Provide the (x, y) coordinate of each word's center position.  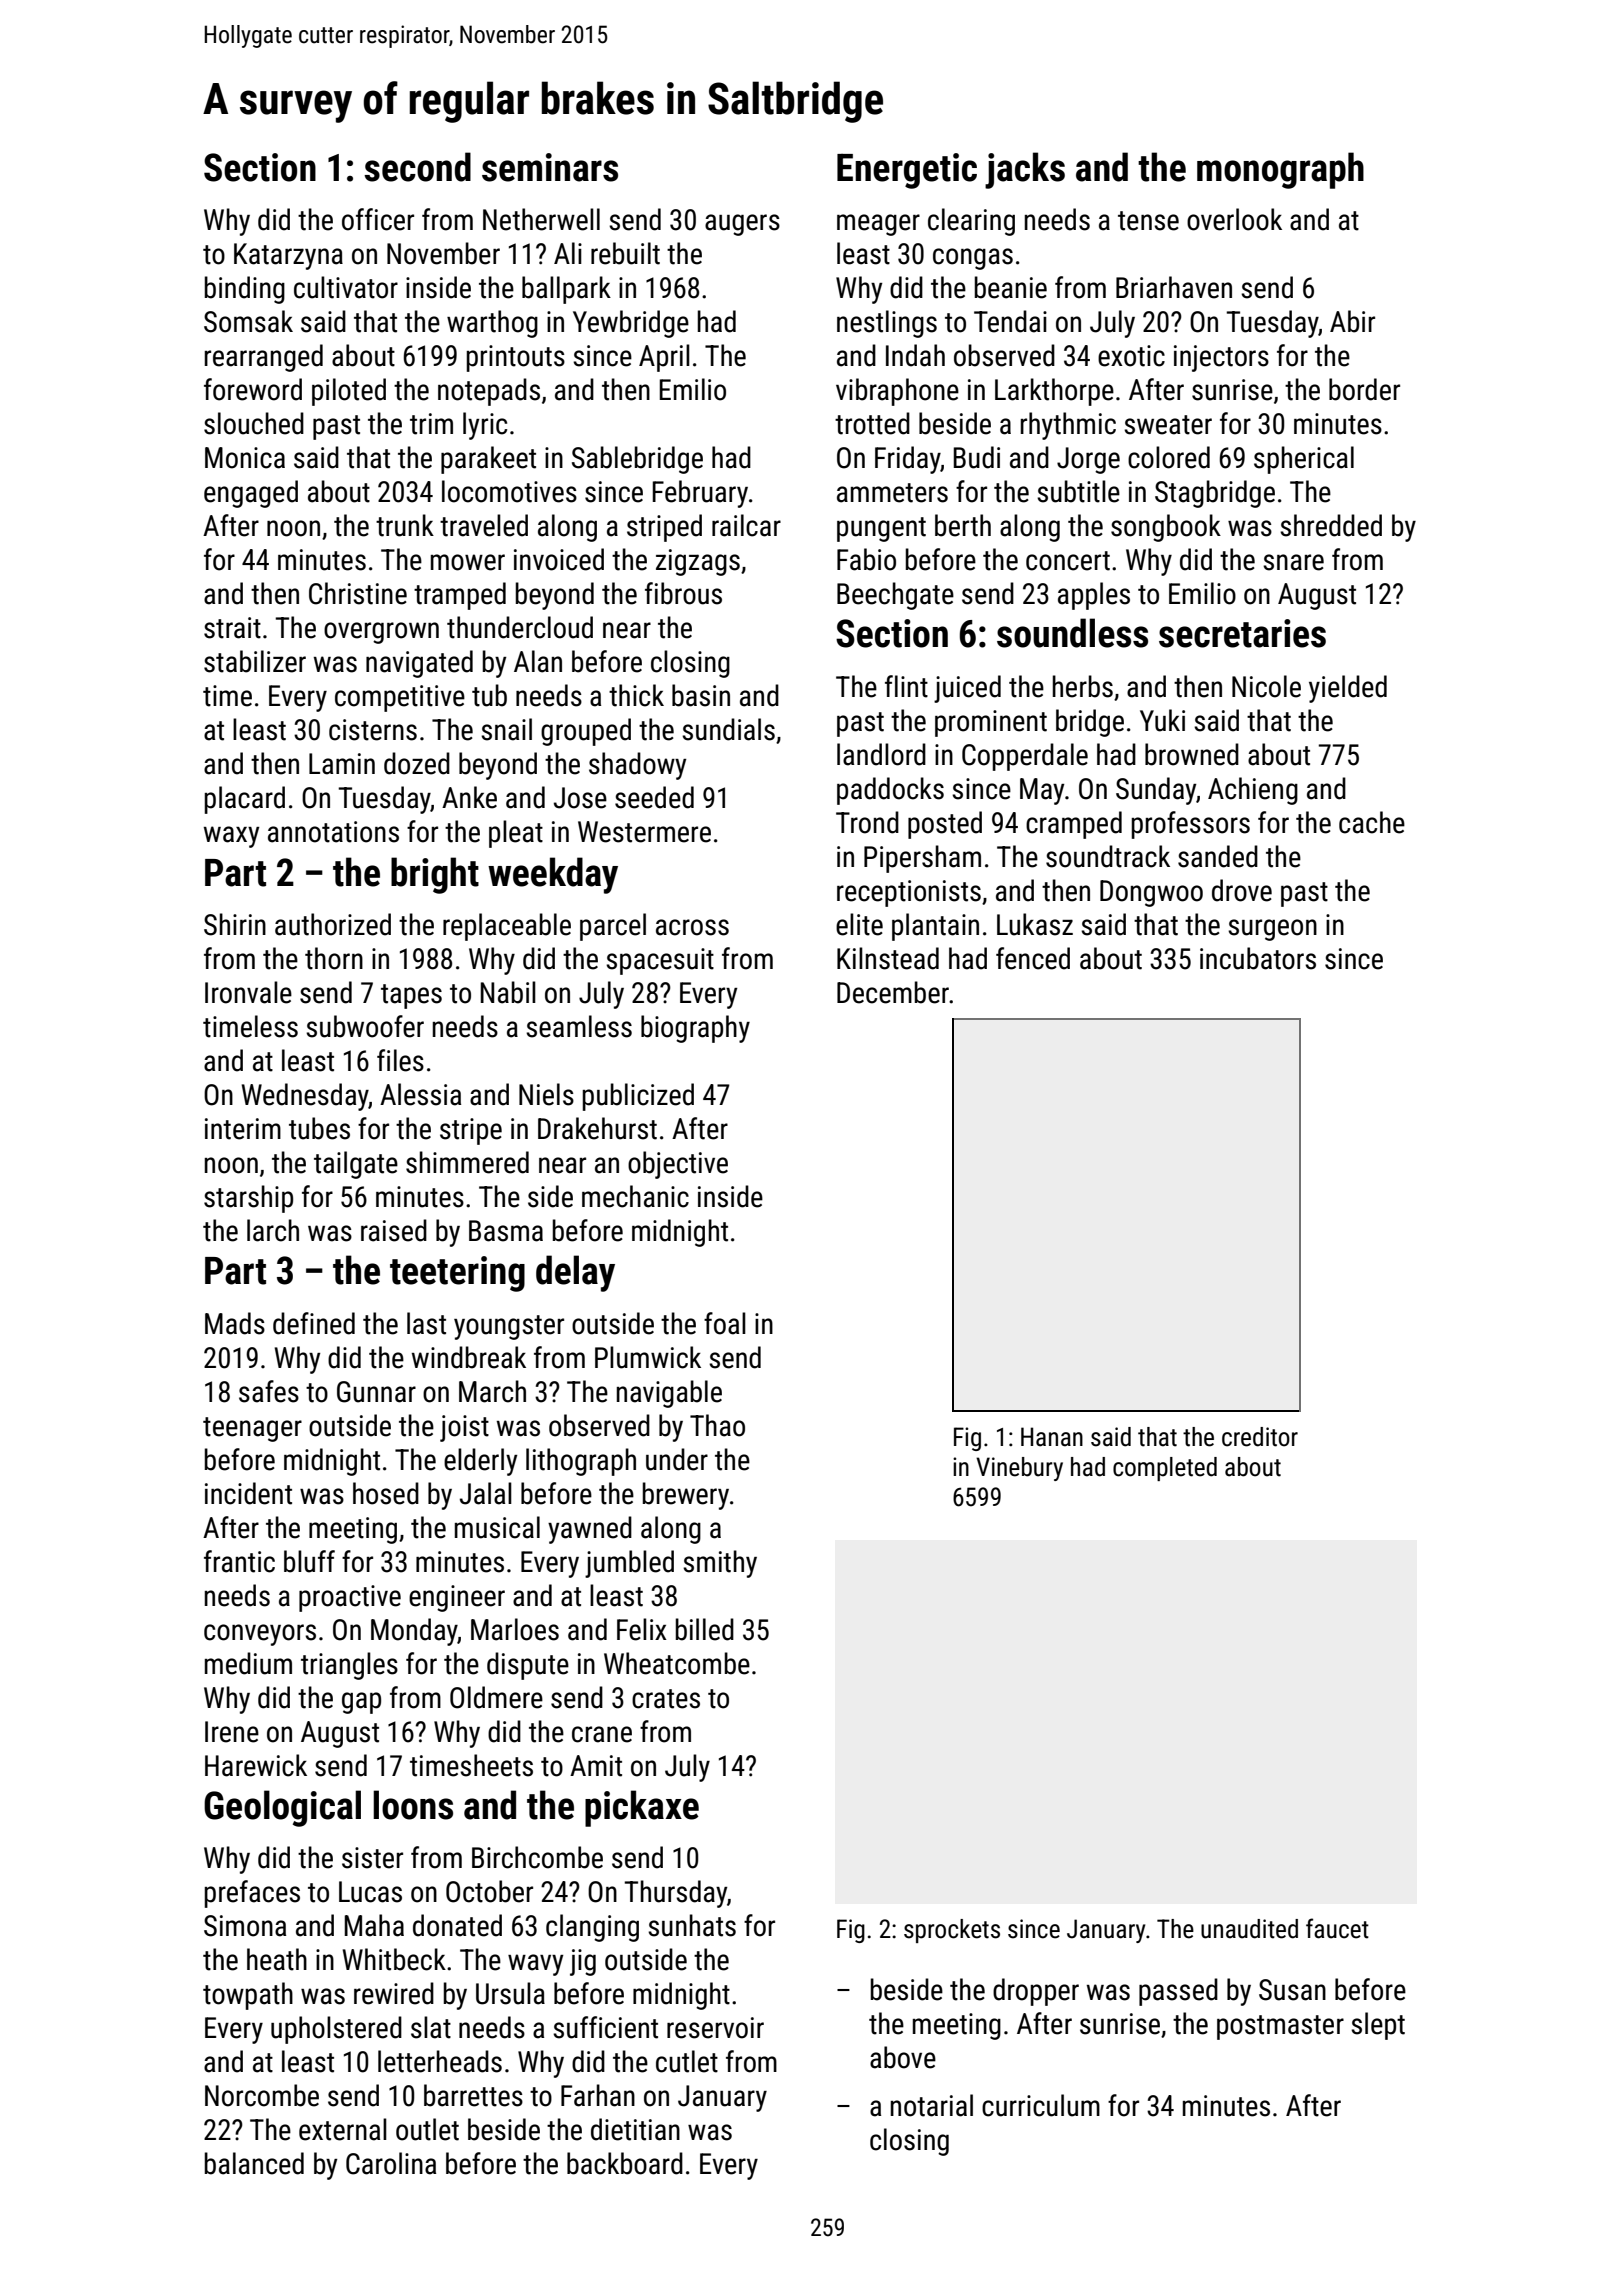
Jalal (486, 1493)
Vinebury (1019, 1469)
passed (1178, 1992)
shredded (1331, 525)
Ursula (510, 1993)
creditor (1260, 1437)
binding (245, 290)
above (903, 2057)
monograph (1280, 170)
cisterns (373, 730)
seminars (550, 167)
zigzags (698, 562)
